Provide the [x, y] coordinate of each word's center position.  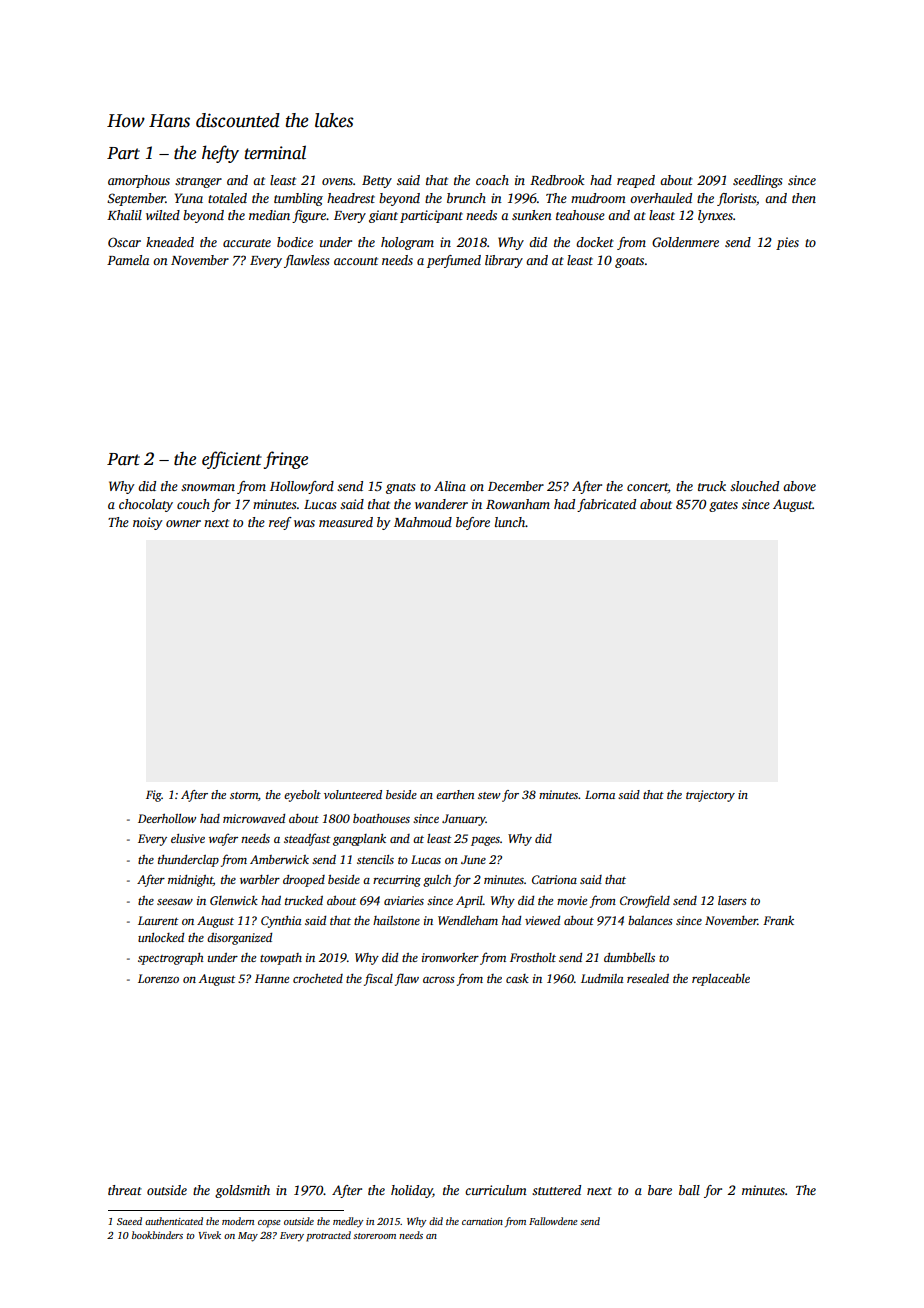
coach [492, 180]
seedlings [757, 181]
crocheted [318, 978]
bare [660, 1190]
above [799, 486]
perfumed [454, 261]
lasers [732, 900]
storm [244, 795]
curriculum [496, 1190]
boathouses [381, 818]
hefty [220, 154]
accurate [247, 243]
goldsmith [242, 1191]
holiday [412, 1191]
